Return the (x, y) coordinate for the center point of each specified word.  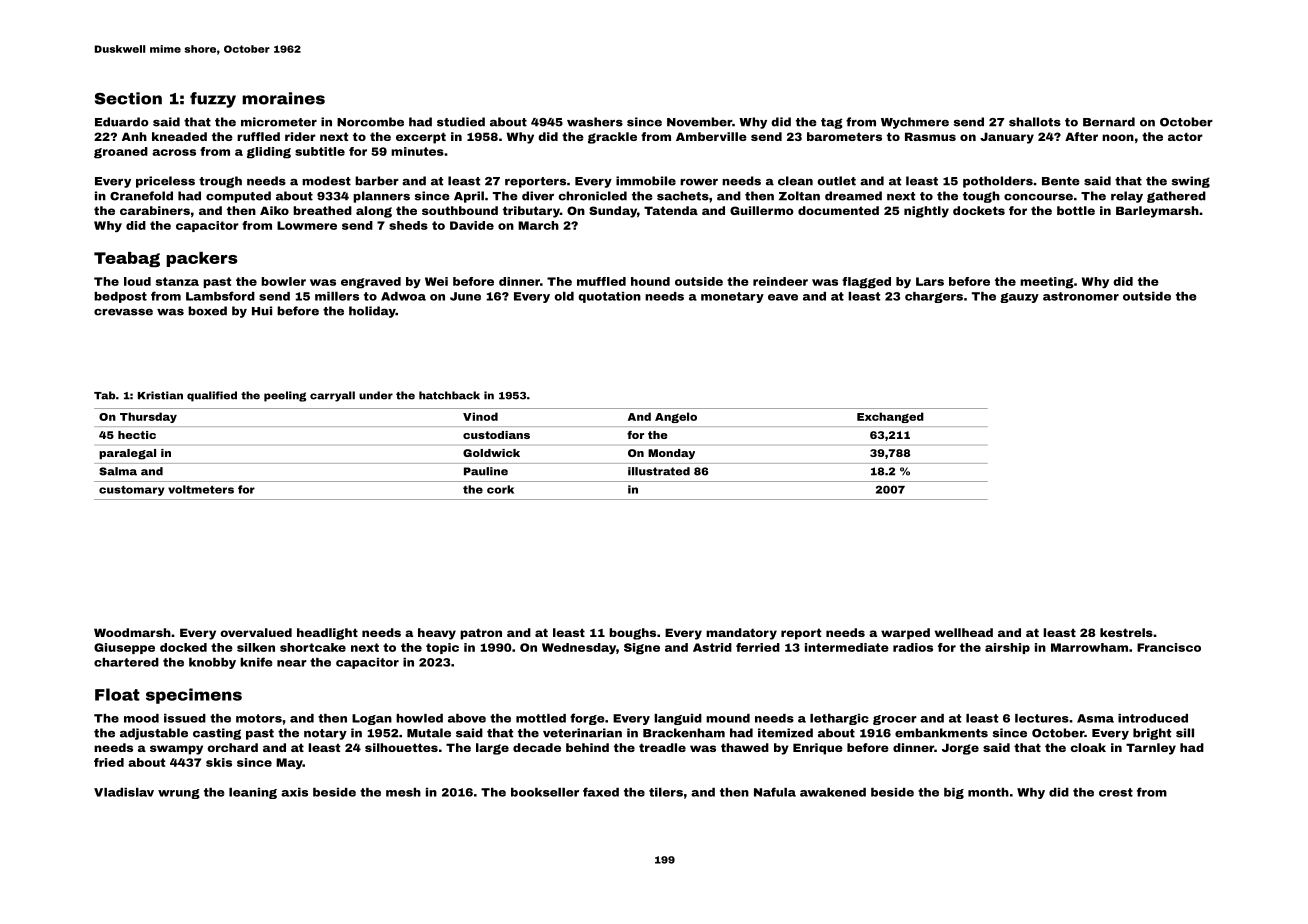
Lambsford (220, 296)
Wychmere (915, 123)
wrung (179, 794)
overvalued (256, 632)
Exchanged (890, 417)
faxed (601, 792)
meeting (1047, 283)
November (699, 122)
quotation (609, 297)
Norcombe (370, 122)
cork (500, 489)
